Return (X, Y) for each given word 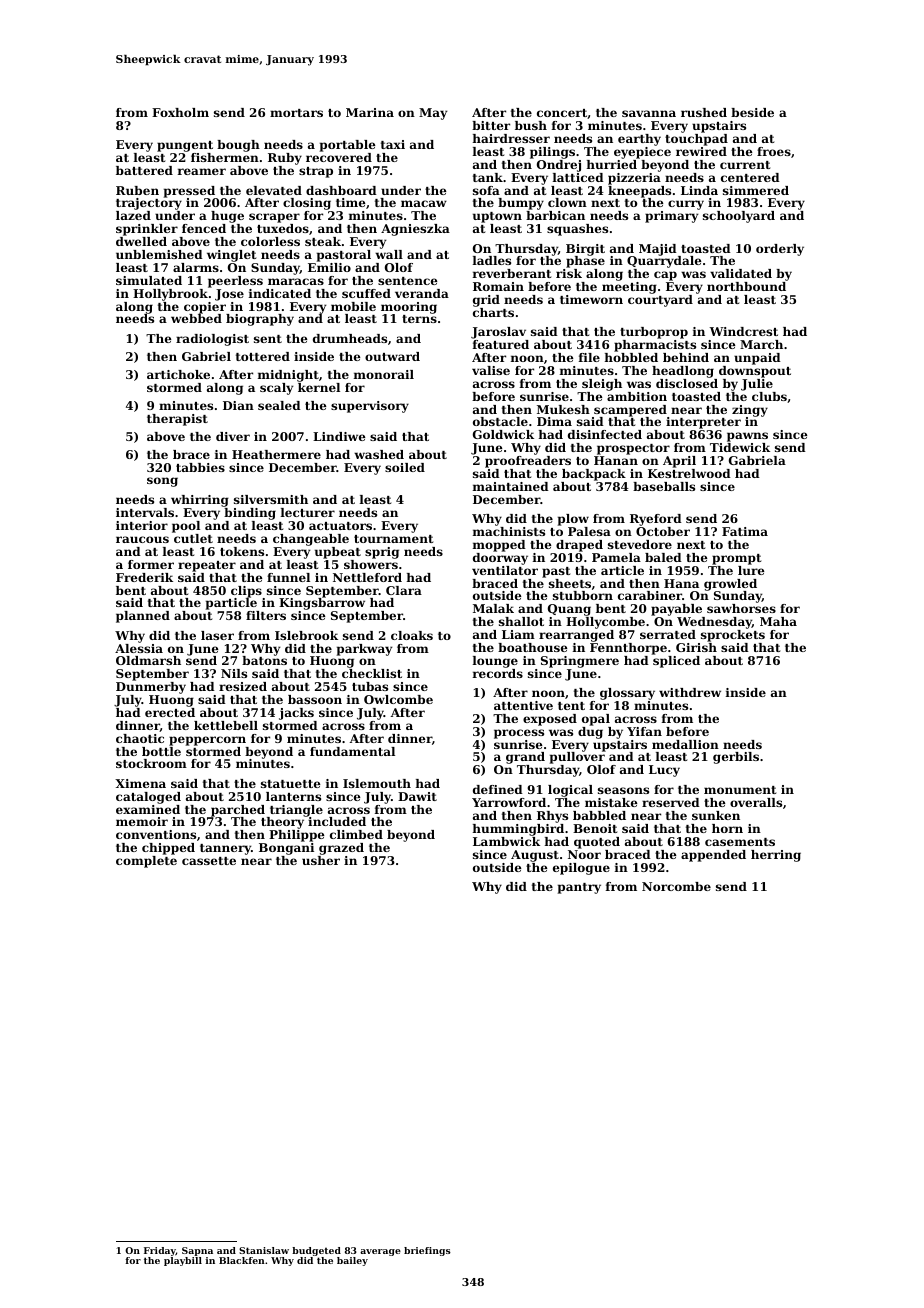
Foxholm (180, 112)
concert (562, 113)
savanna (649, 113)
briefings (427, 1251)
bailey (352, 1261)
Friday (160, 1251)
